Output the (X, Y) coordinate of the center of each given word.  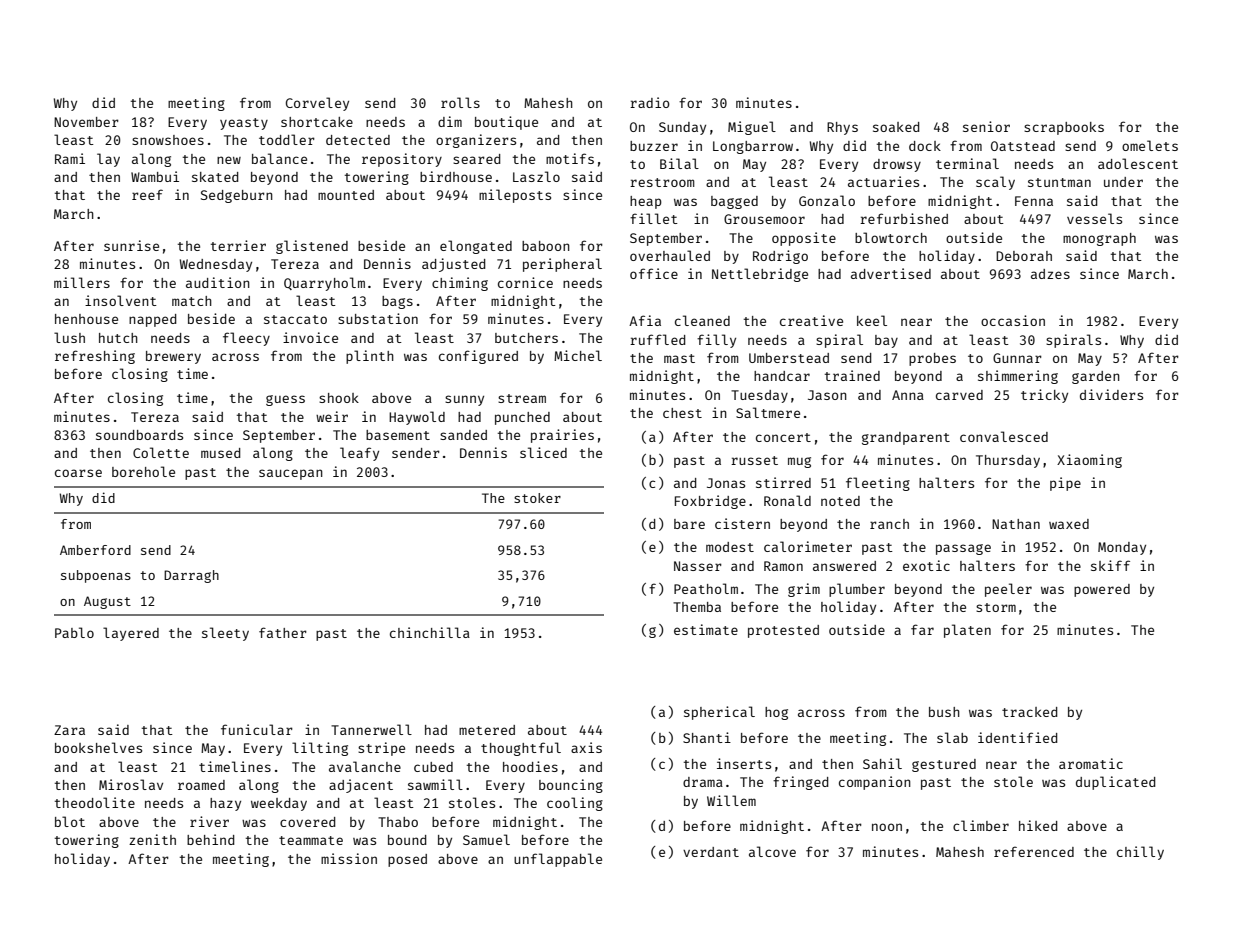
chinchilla (430, 632)
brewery (173, 357)
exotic (926, 565)
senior (986, 126)
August (107, 602)
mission (349, 858)
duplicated (1115, 783)
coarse (78, 473)
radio (650, 102)
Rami (70, 158)
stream (522, 398)
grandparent (906, 438)
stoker (537, 498)
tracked (1029, 712)
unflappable (558, 860)
